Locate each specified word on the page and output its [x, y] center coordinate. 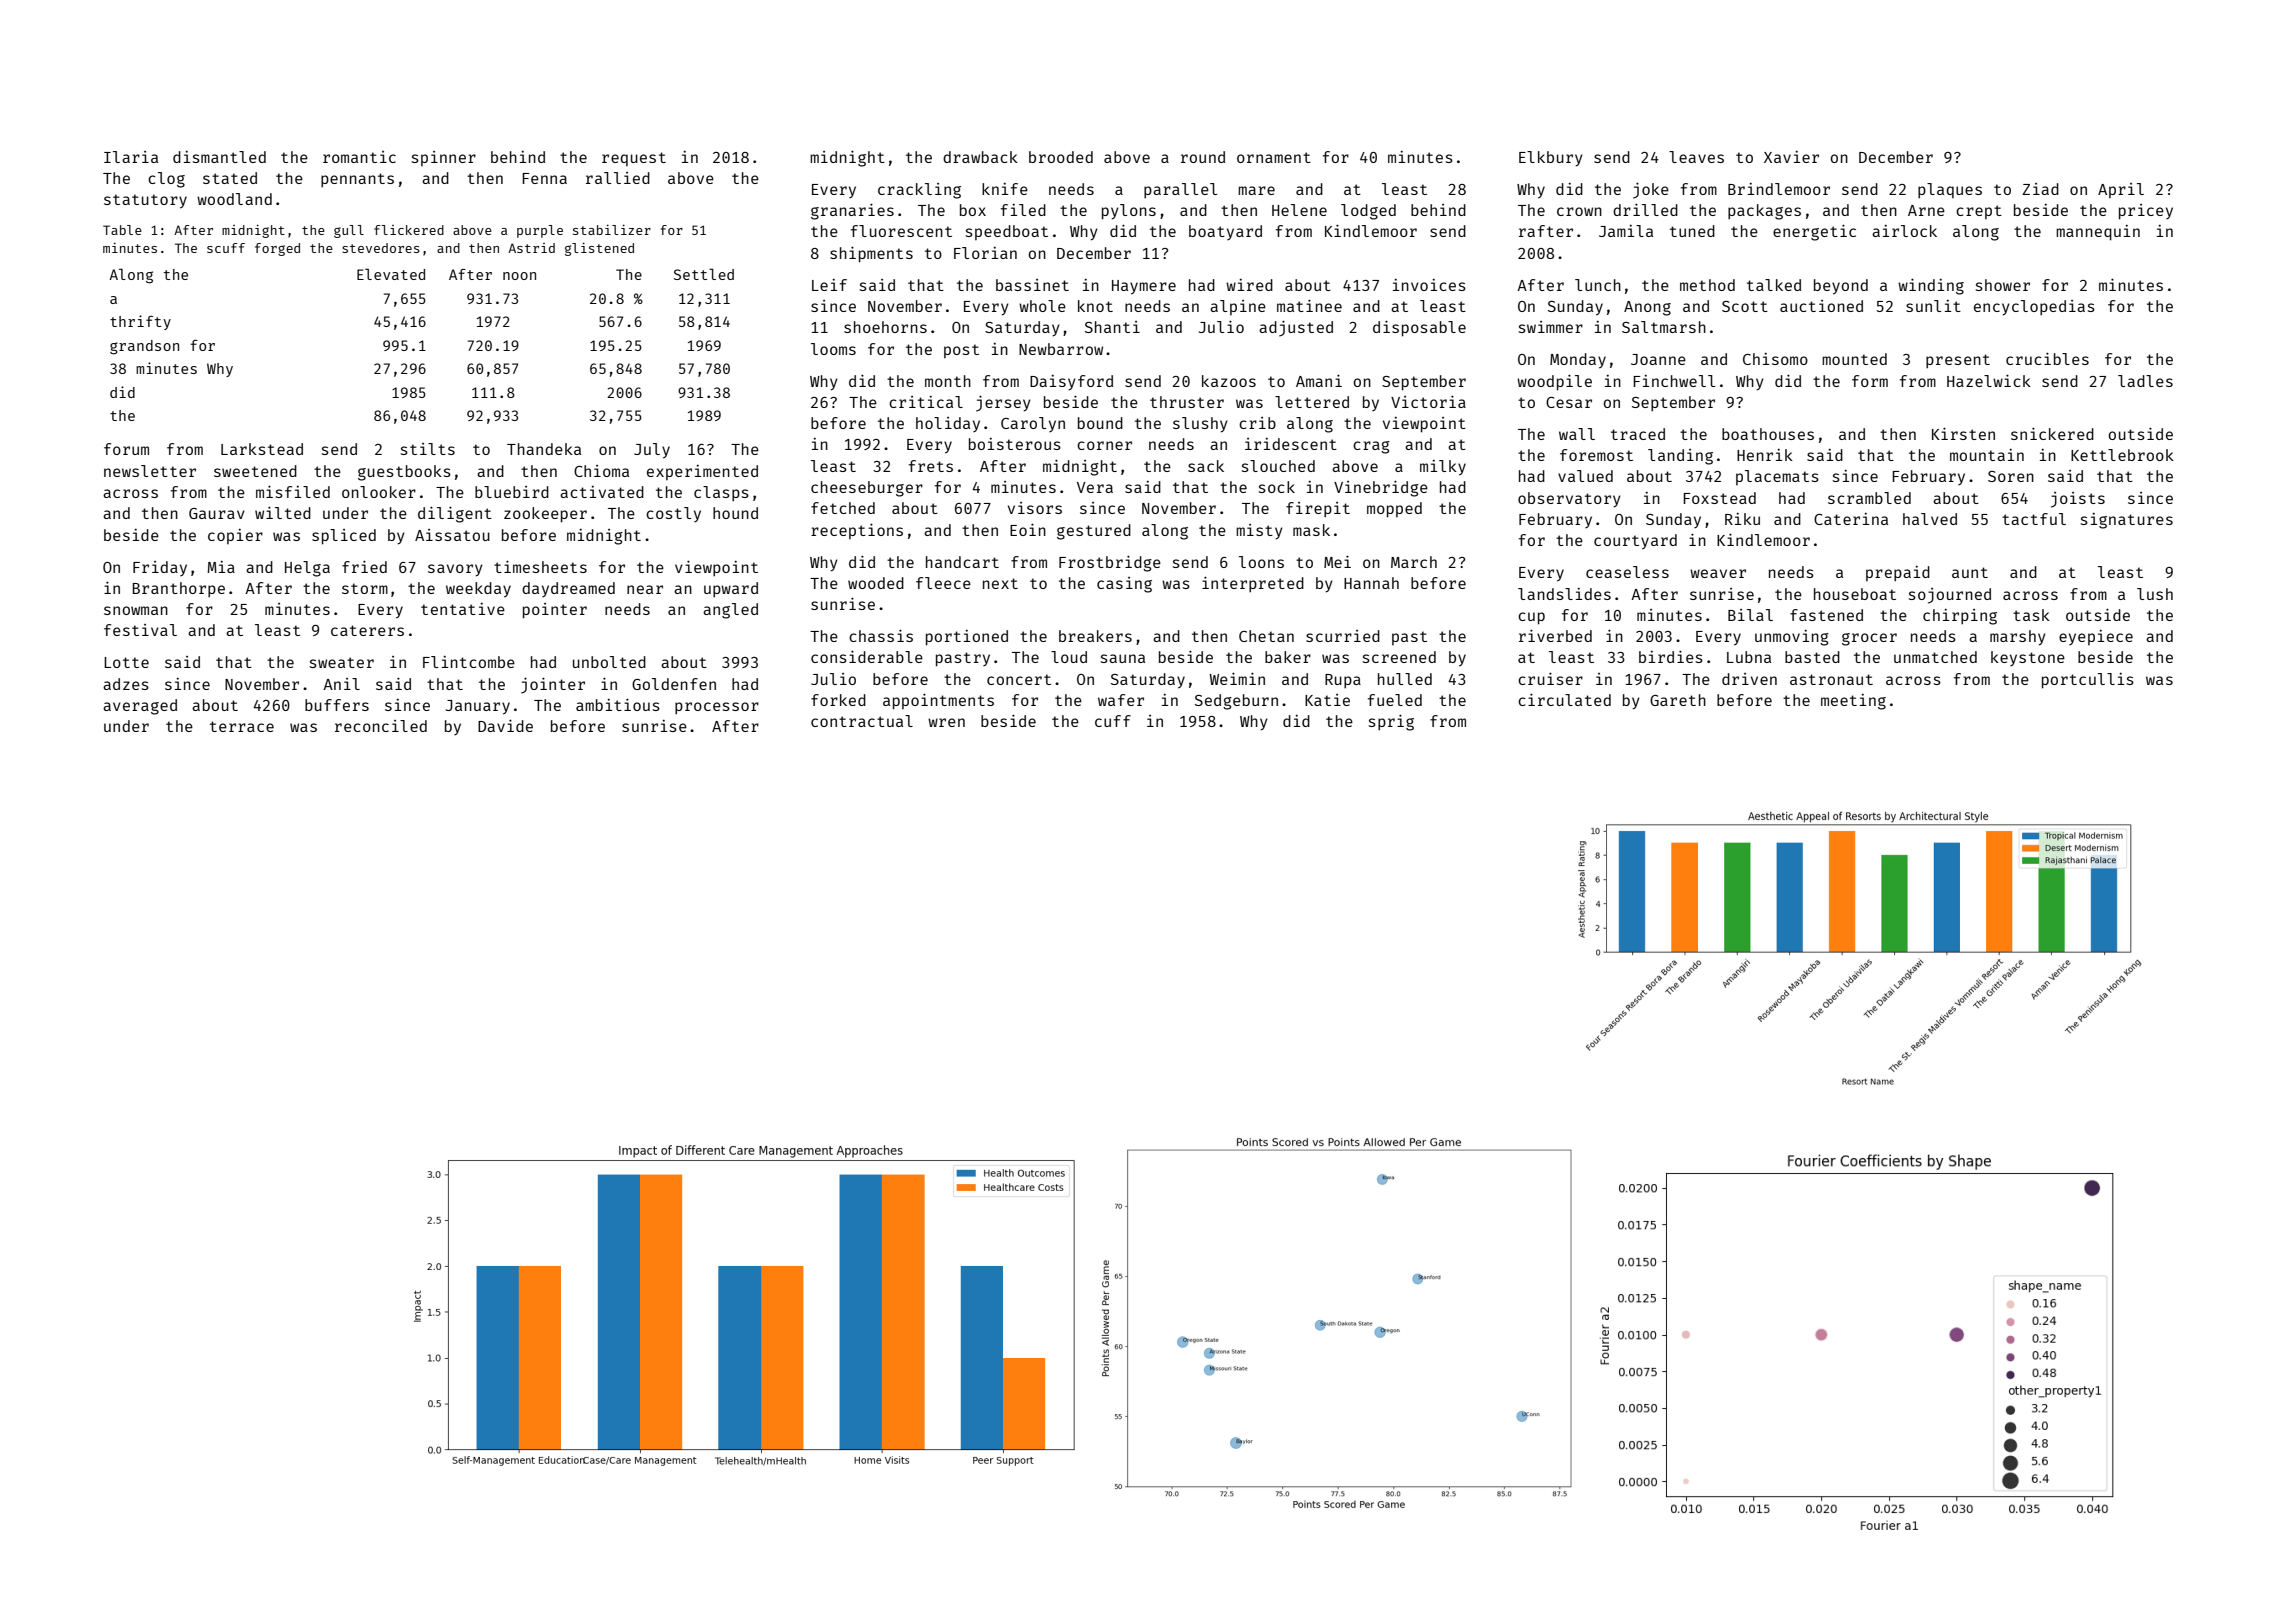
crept [1979, 212]
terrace [242, 726]
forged [277, 249]
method [1707, 285]
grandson [144, 347]
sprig [1391, 722]
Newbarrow [1061, 349]
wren [946, 722]
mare [1256, 190]
